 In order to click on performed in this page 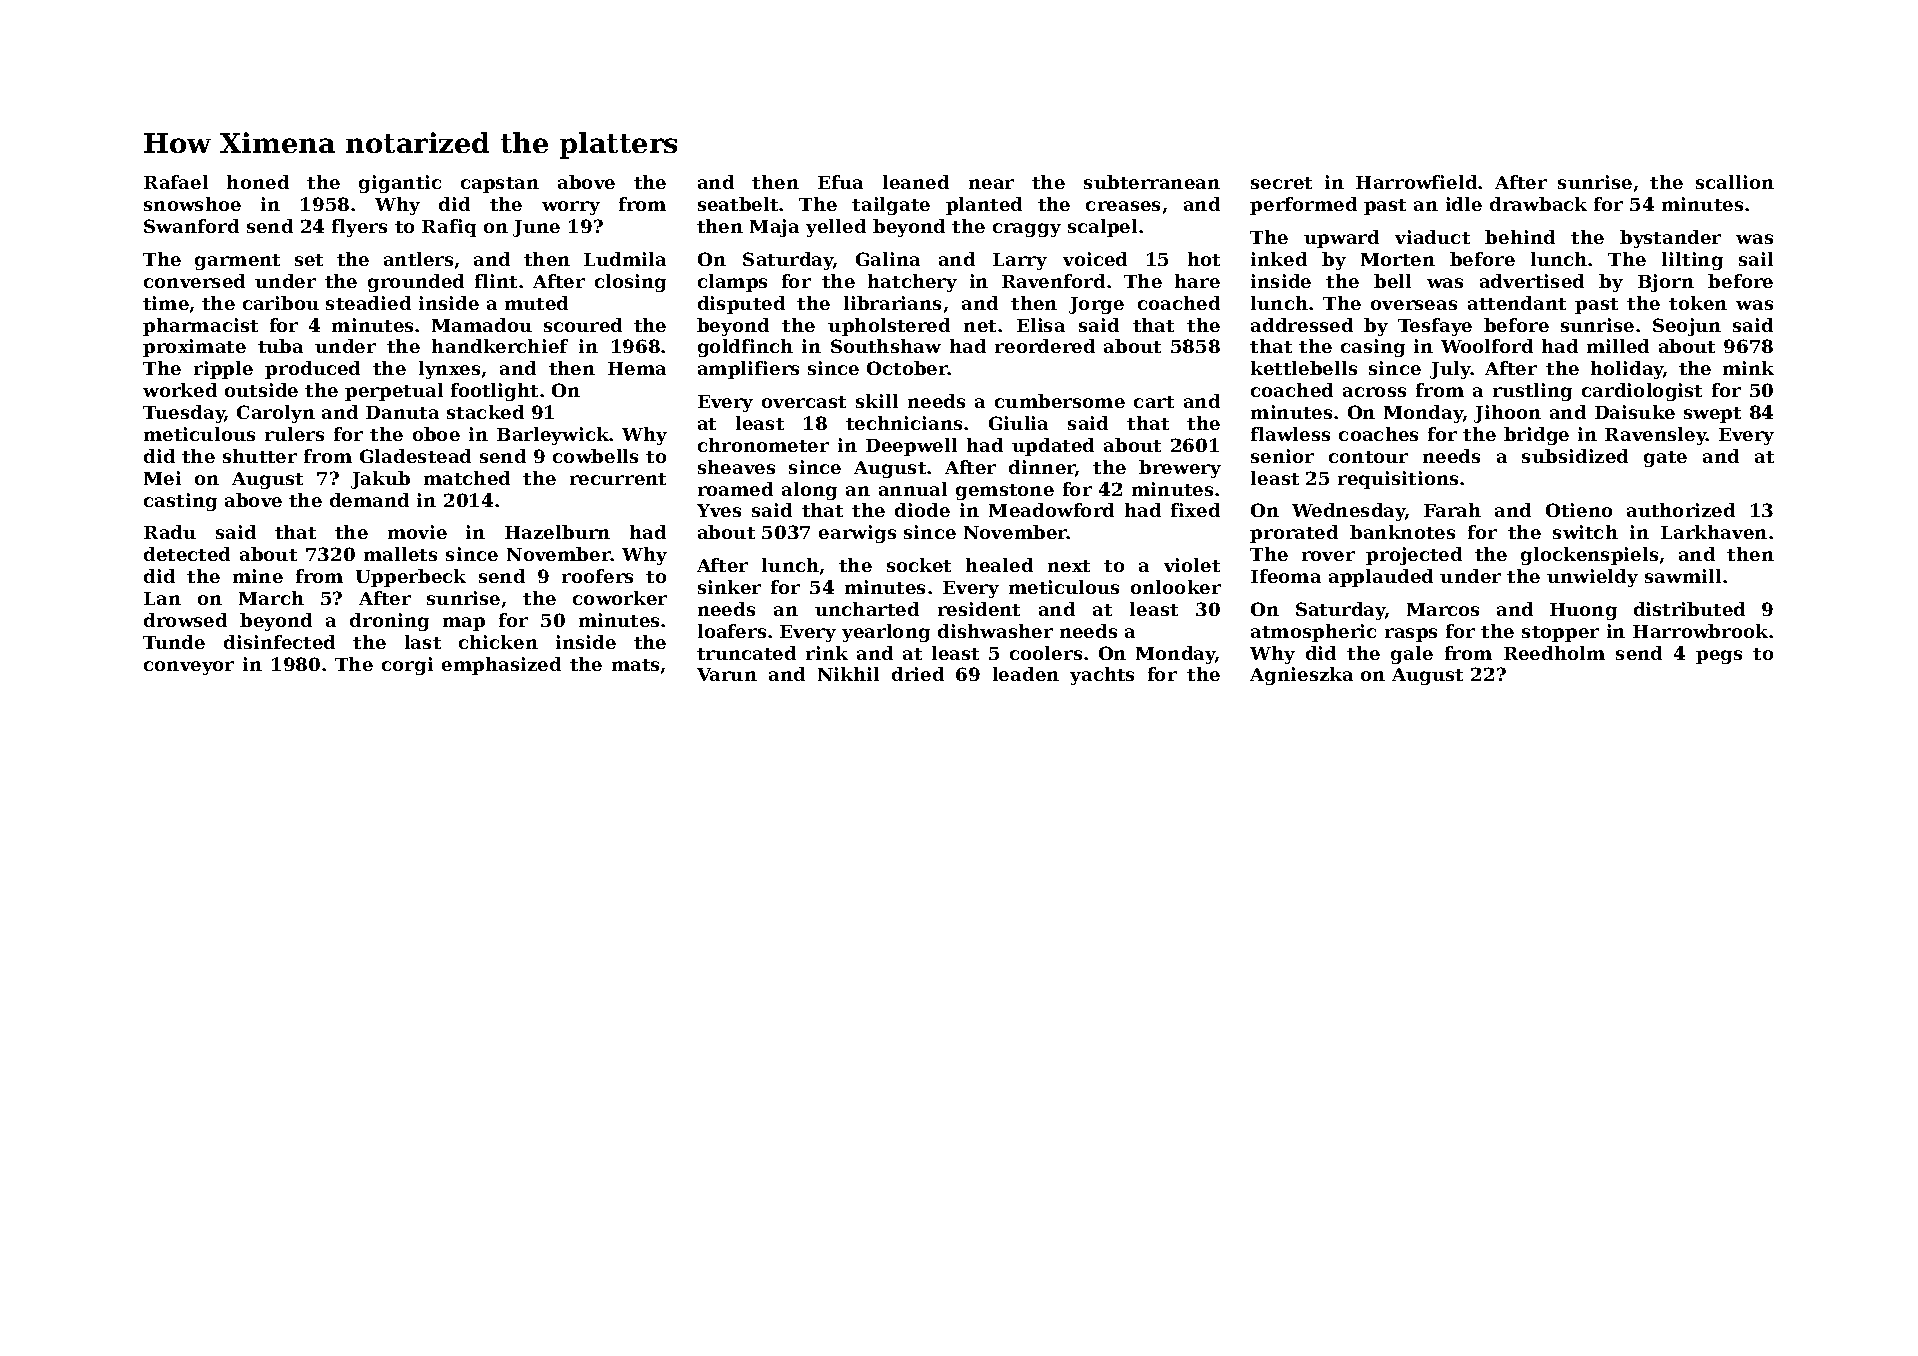, I will do `click(1303, 206)`.
